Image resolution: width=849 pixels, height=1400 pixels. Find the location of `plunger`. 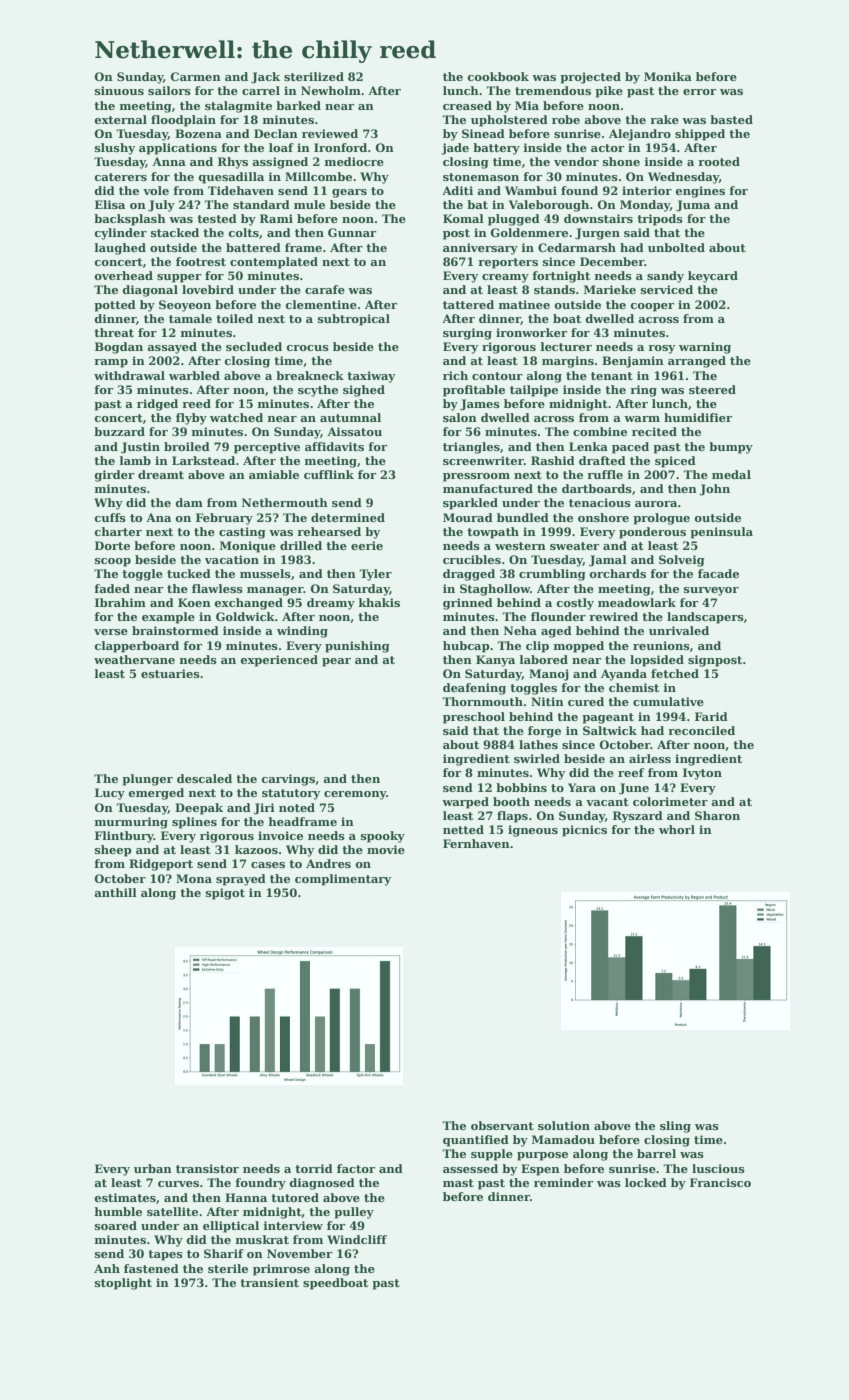

plunger is located at coordinates (147, 780).
